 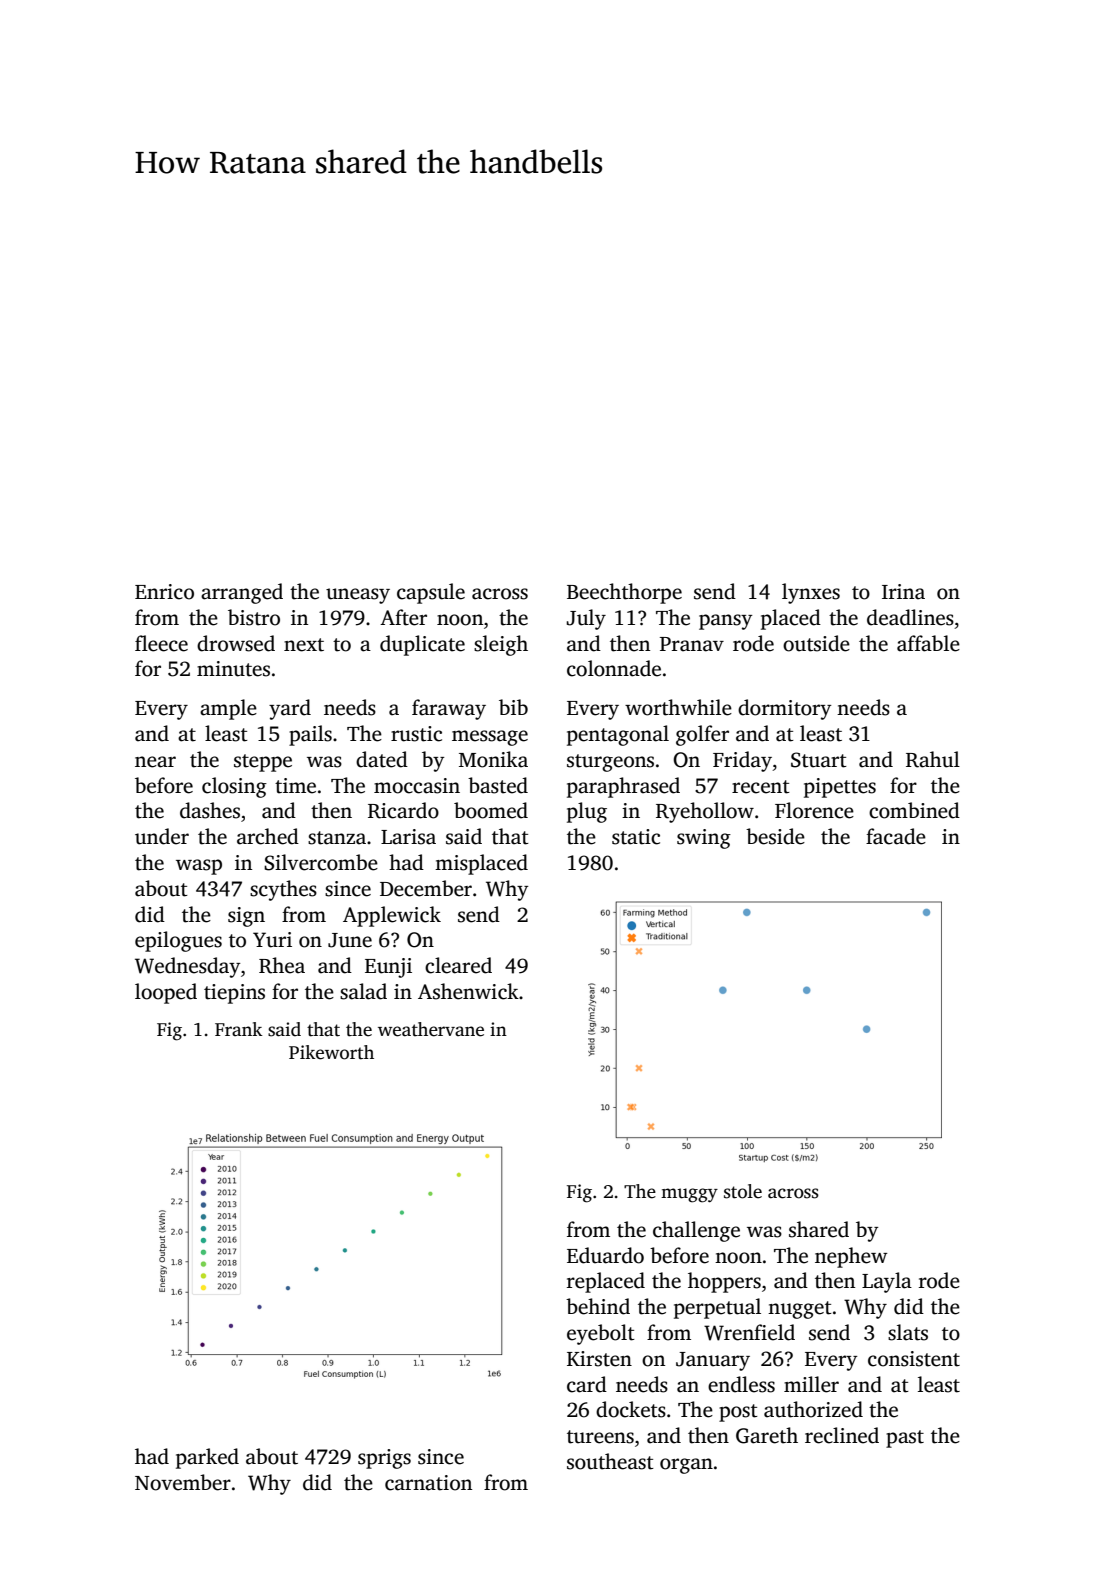 What do you see at coordinates (431, 1029) in the screenshot?
I see `weathervane` at bounding box center [431, 1029].
